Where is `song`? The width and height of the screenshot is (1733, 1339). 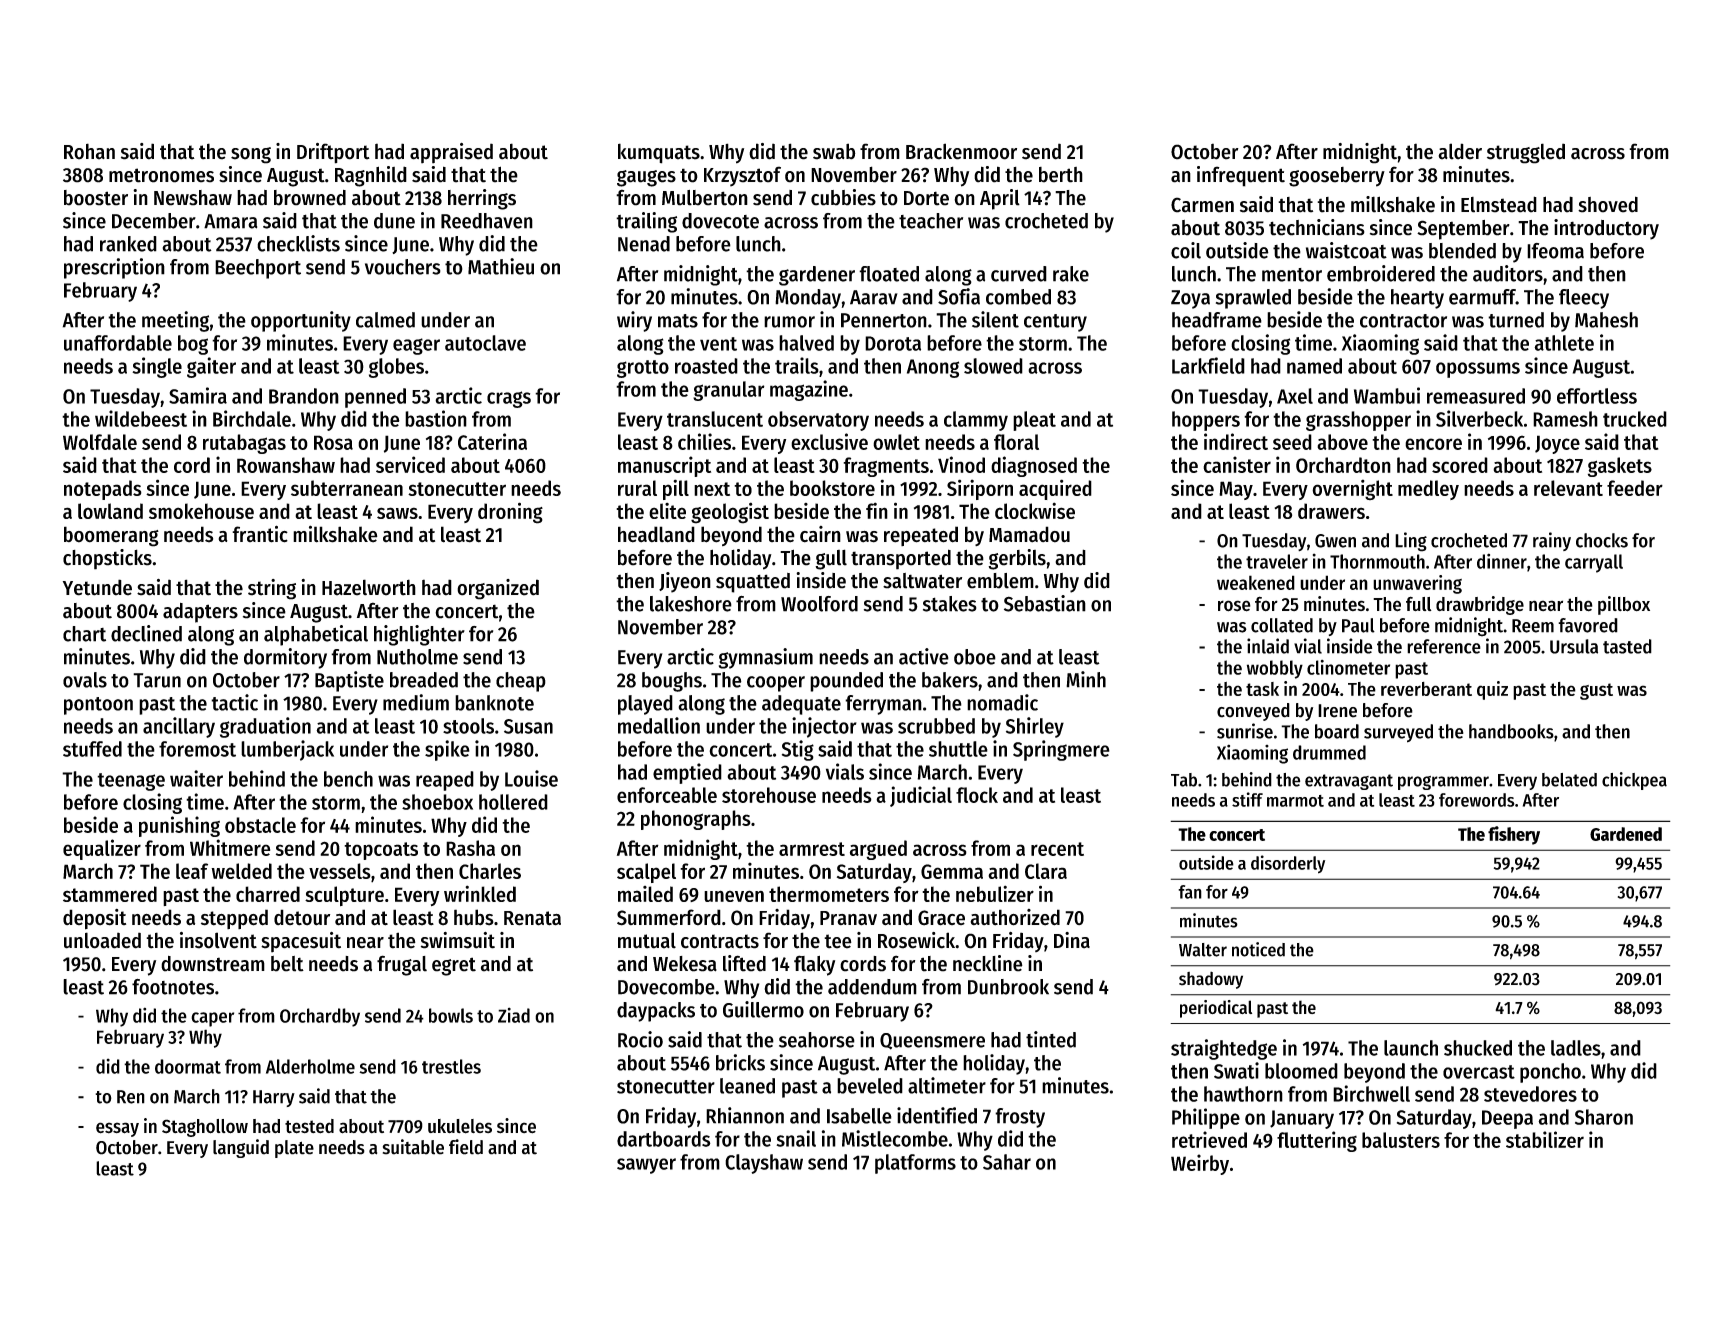 song is located at coordinates (251, 155).
